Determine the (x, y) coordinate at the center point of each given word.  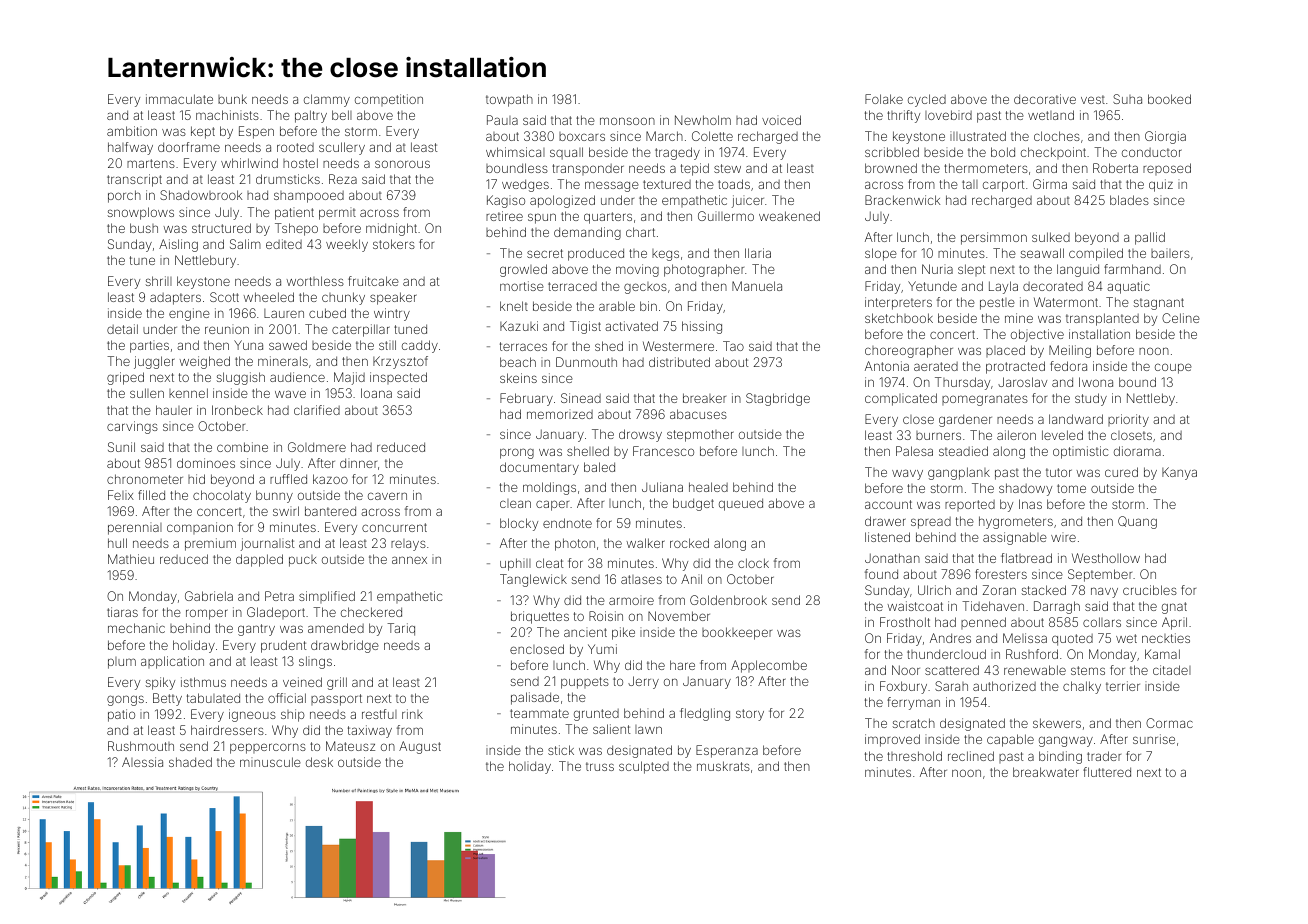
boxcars (582, 136)
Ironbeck (237, 410)
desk (319, 762)
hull (117, 543)
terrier (1123, 686)
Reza (343, 179)
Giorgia (1165, 137)
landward (1076, 419)
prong (517, 453)
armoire (631, 600)
